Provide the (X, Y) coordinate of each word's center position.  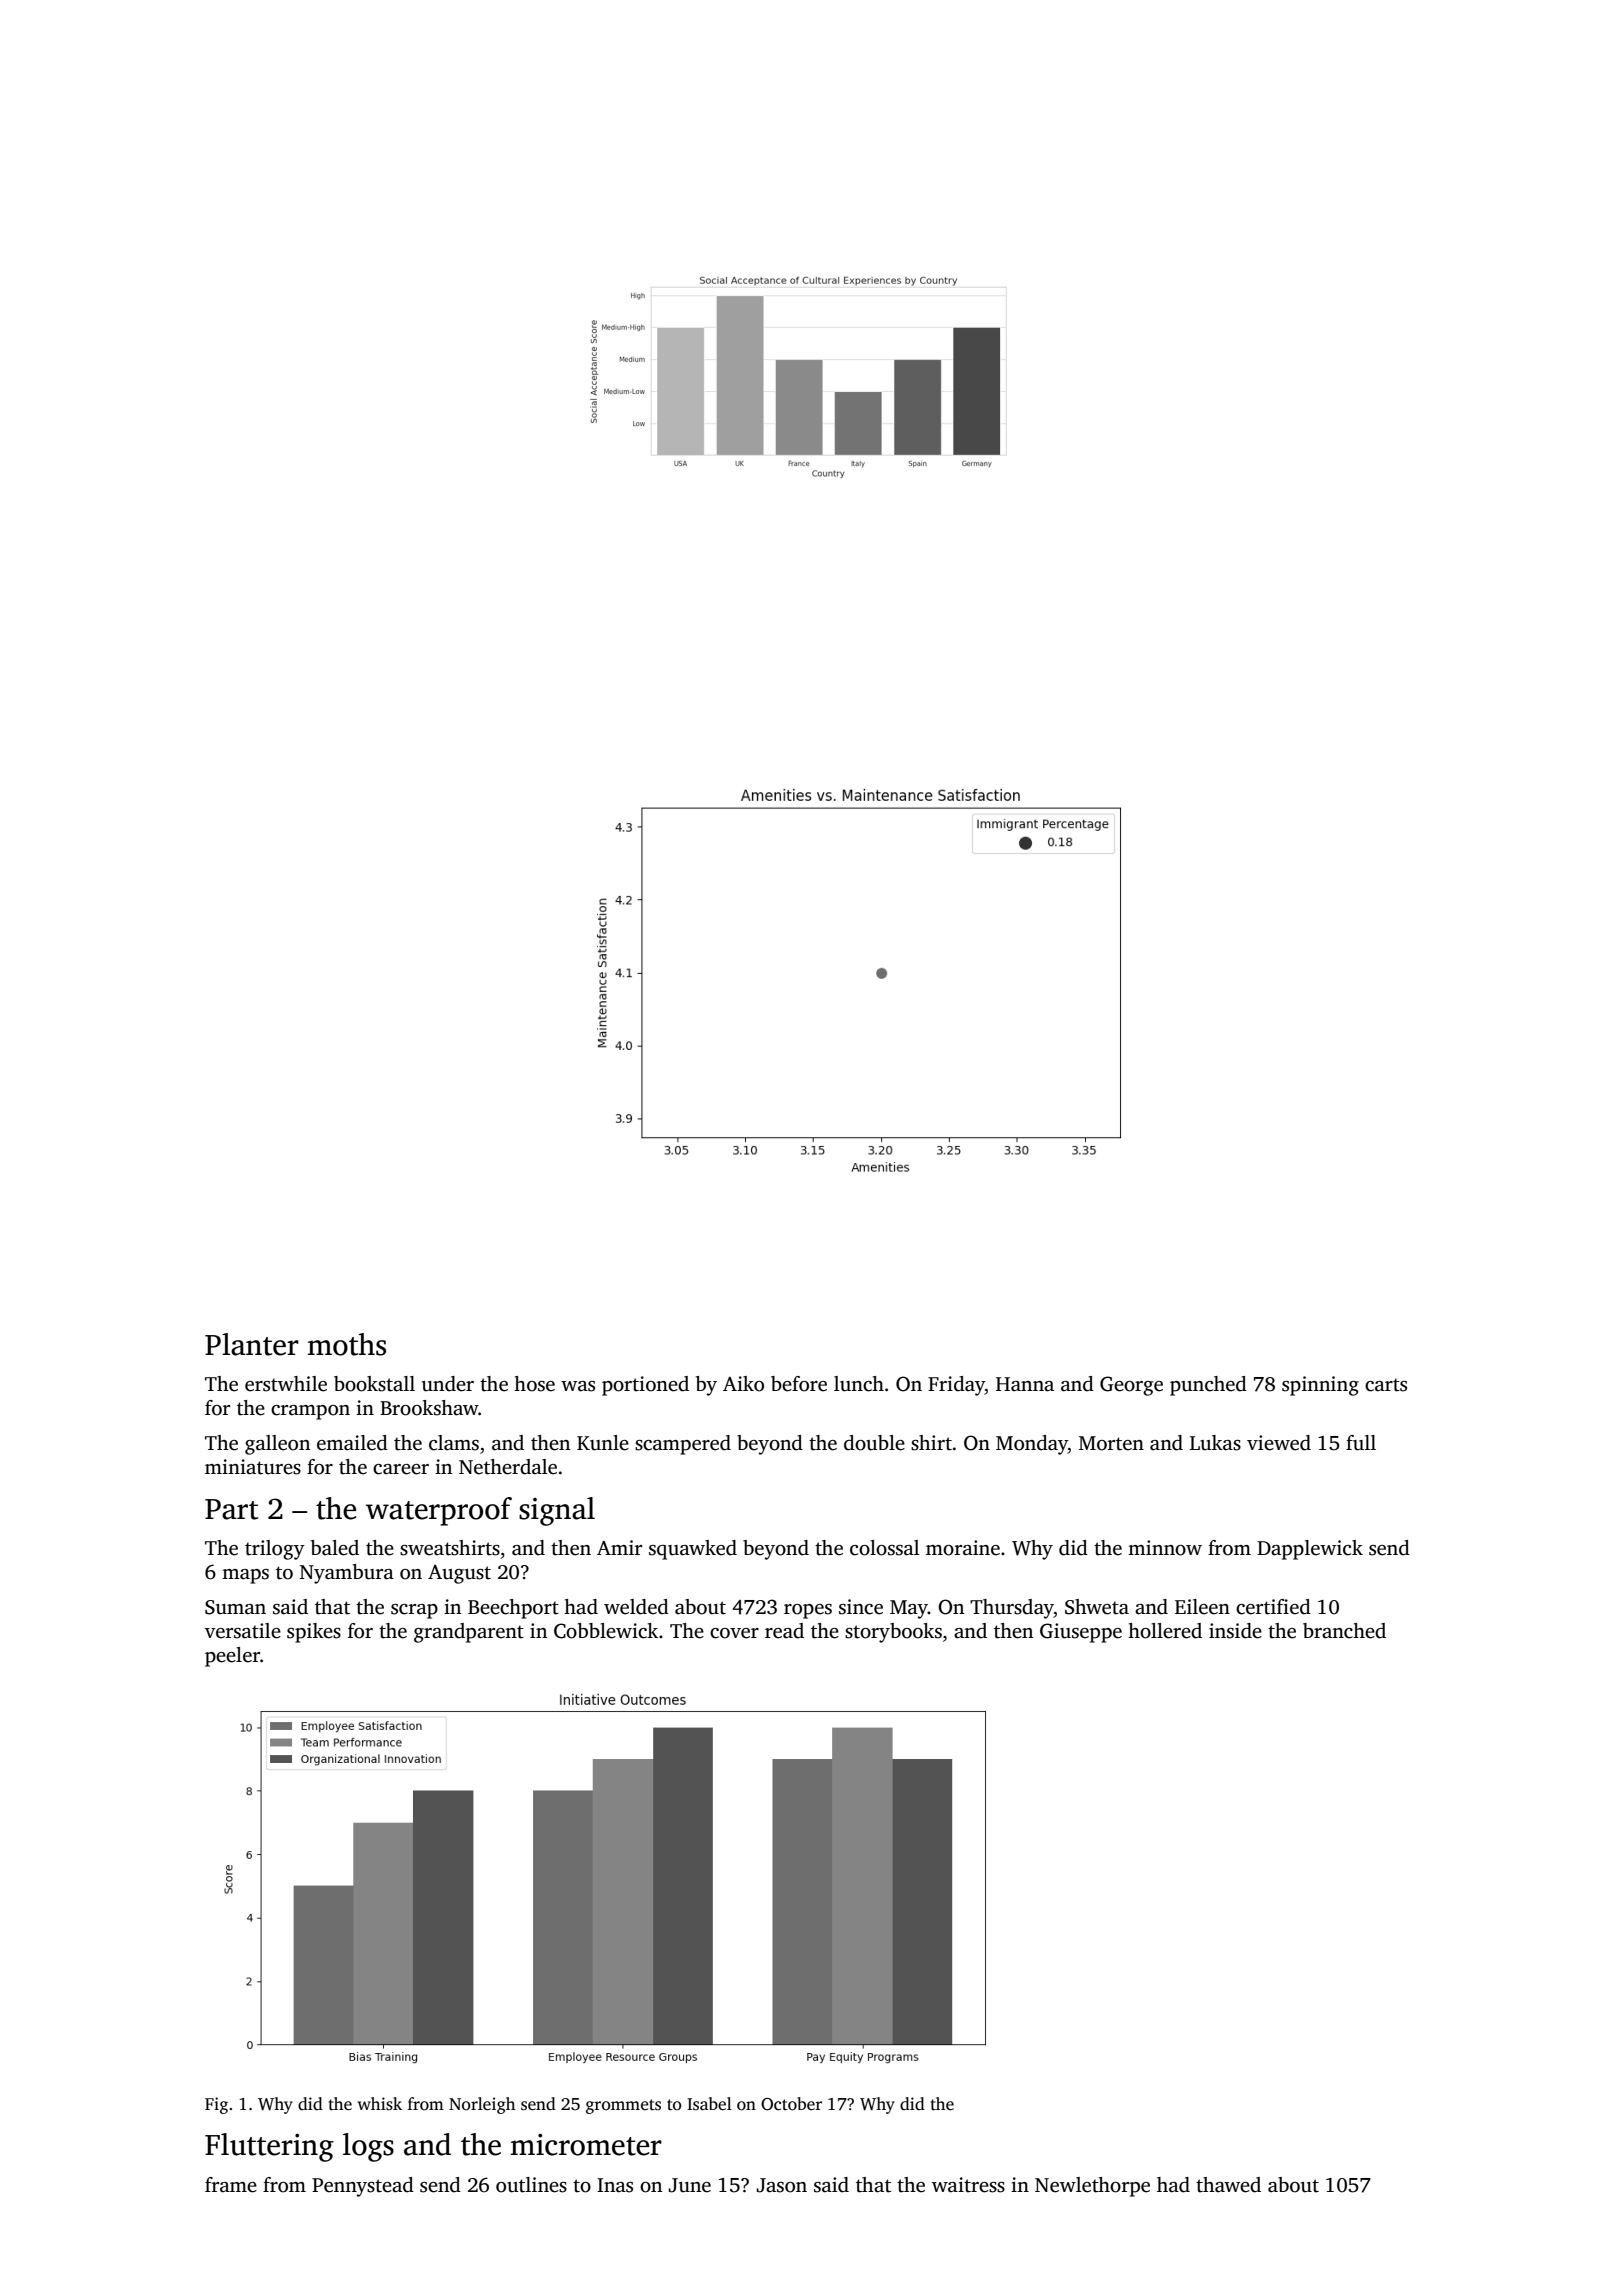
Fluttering (269, 2147)
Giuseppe (1081, 1633)
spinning (1320, 1386)
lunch (859, 1384)
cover (734, 1633)
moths (347, 1344)
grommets (623, 2106)
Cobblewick (606, 1631)
